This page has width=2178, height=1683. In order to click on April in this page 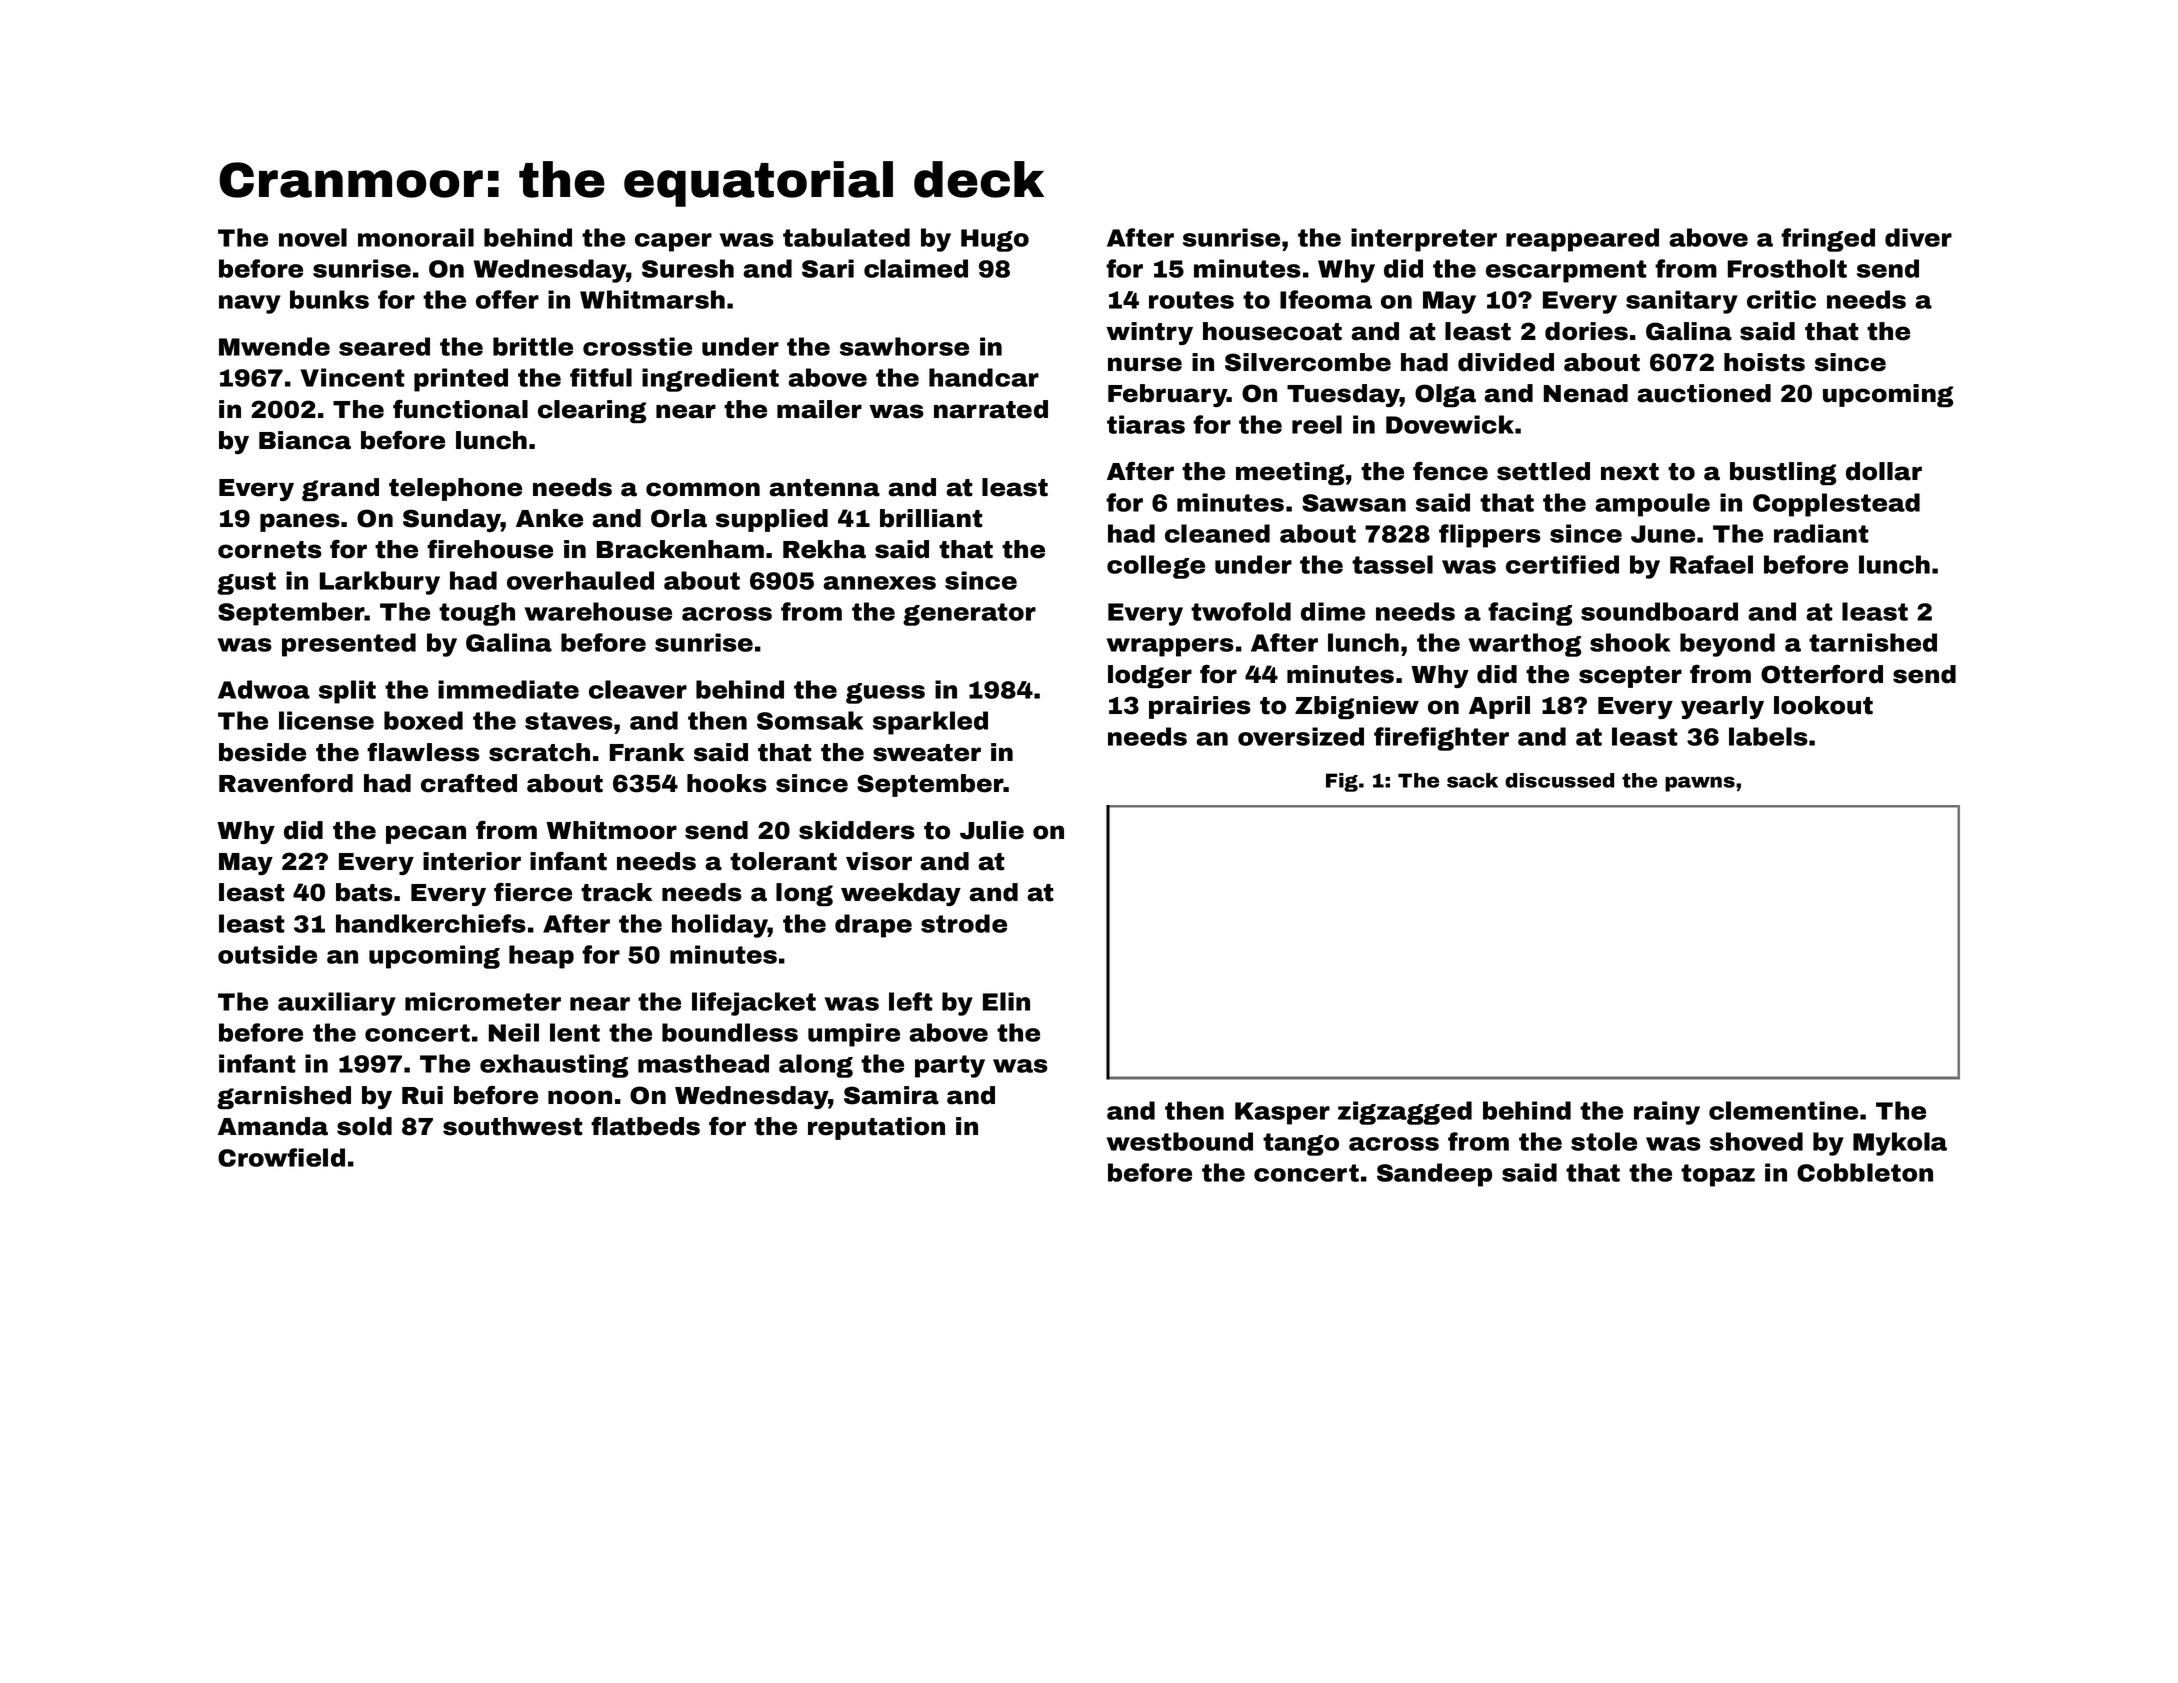, I will do `click(1499, 707)`.
